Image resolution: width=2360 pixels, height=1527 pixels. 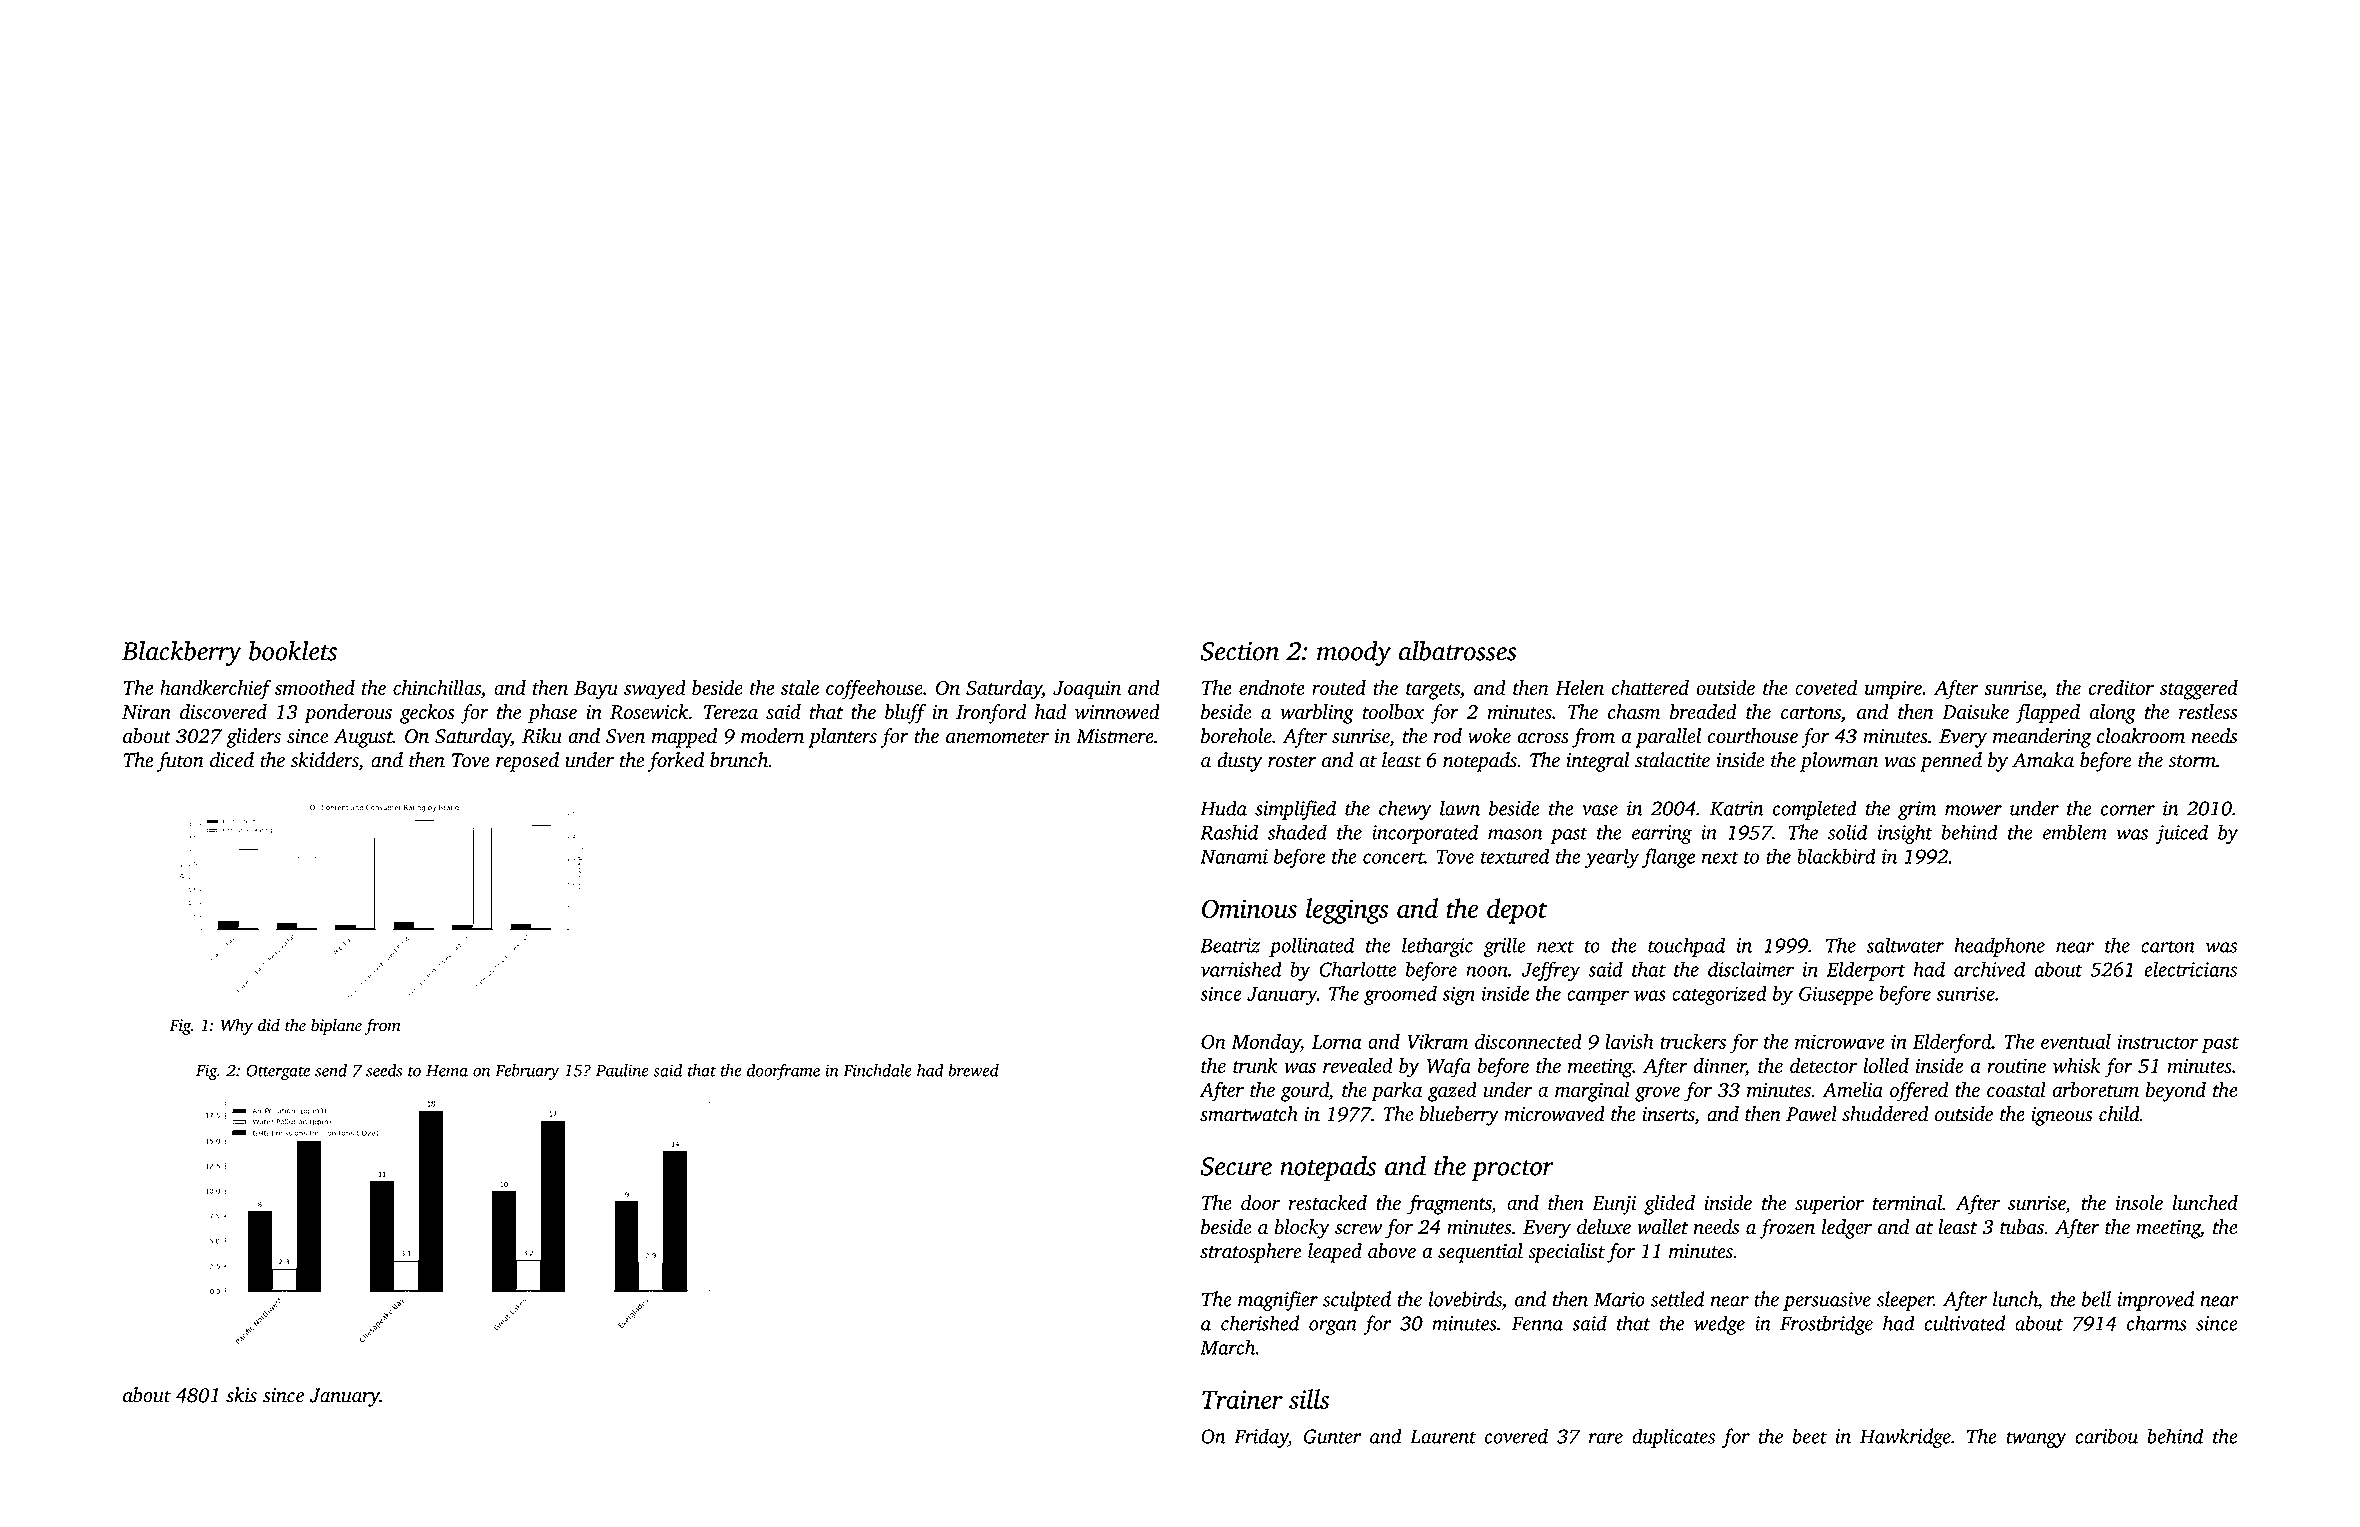 I want to click on depot, so click(x=1517, y=911).
